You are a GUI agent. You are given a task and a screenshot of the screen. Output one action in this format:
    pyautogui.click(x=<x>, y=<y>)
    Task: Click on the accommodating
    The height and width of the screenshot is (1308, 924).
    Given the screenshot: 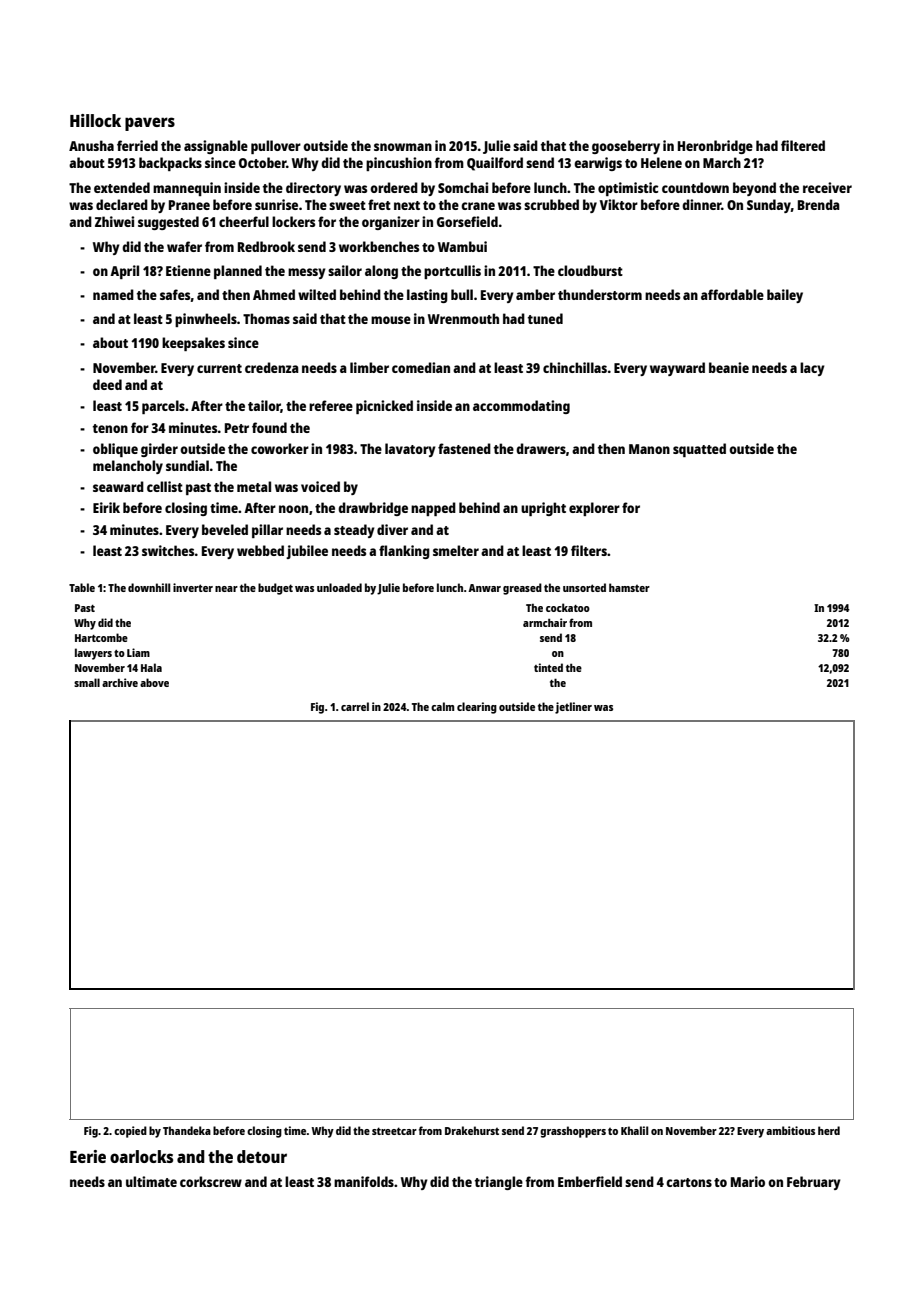 What is the action you would take?
    pyautogui.click(x=521, y=407)
